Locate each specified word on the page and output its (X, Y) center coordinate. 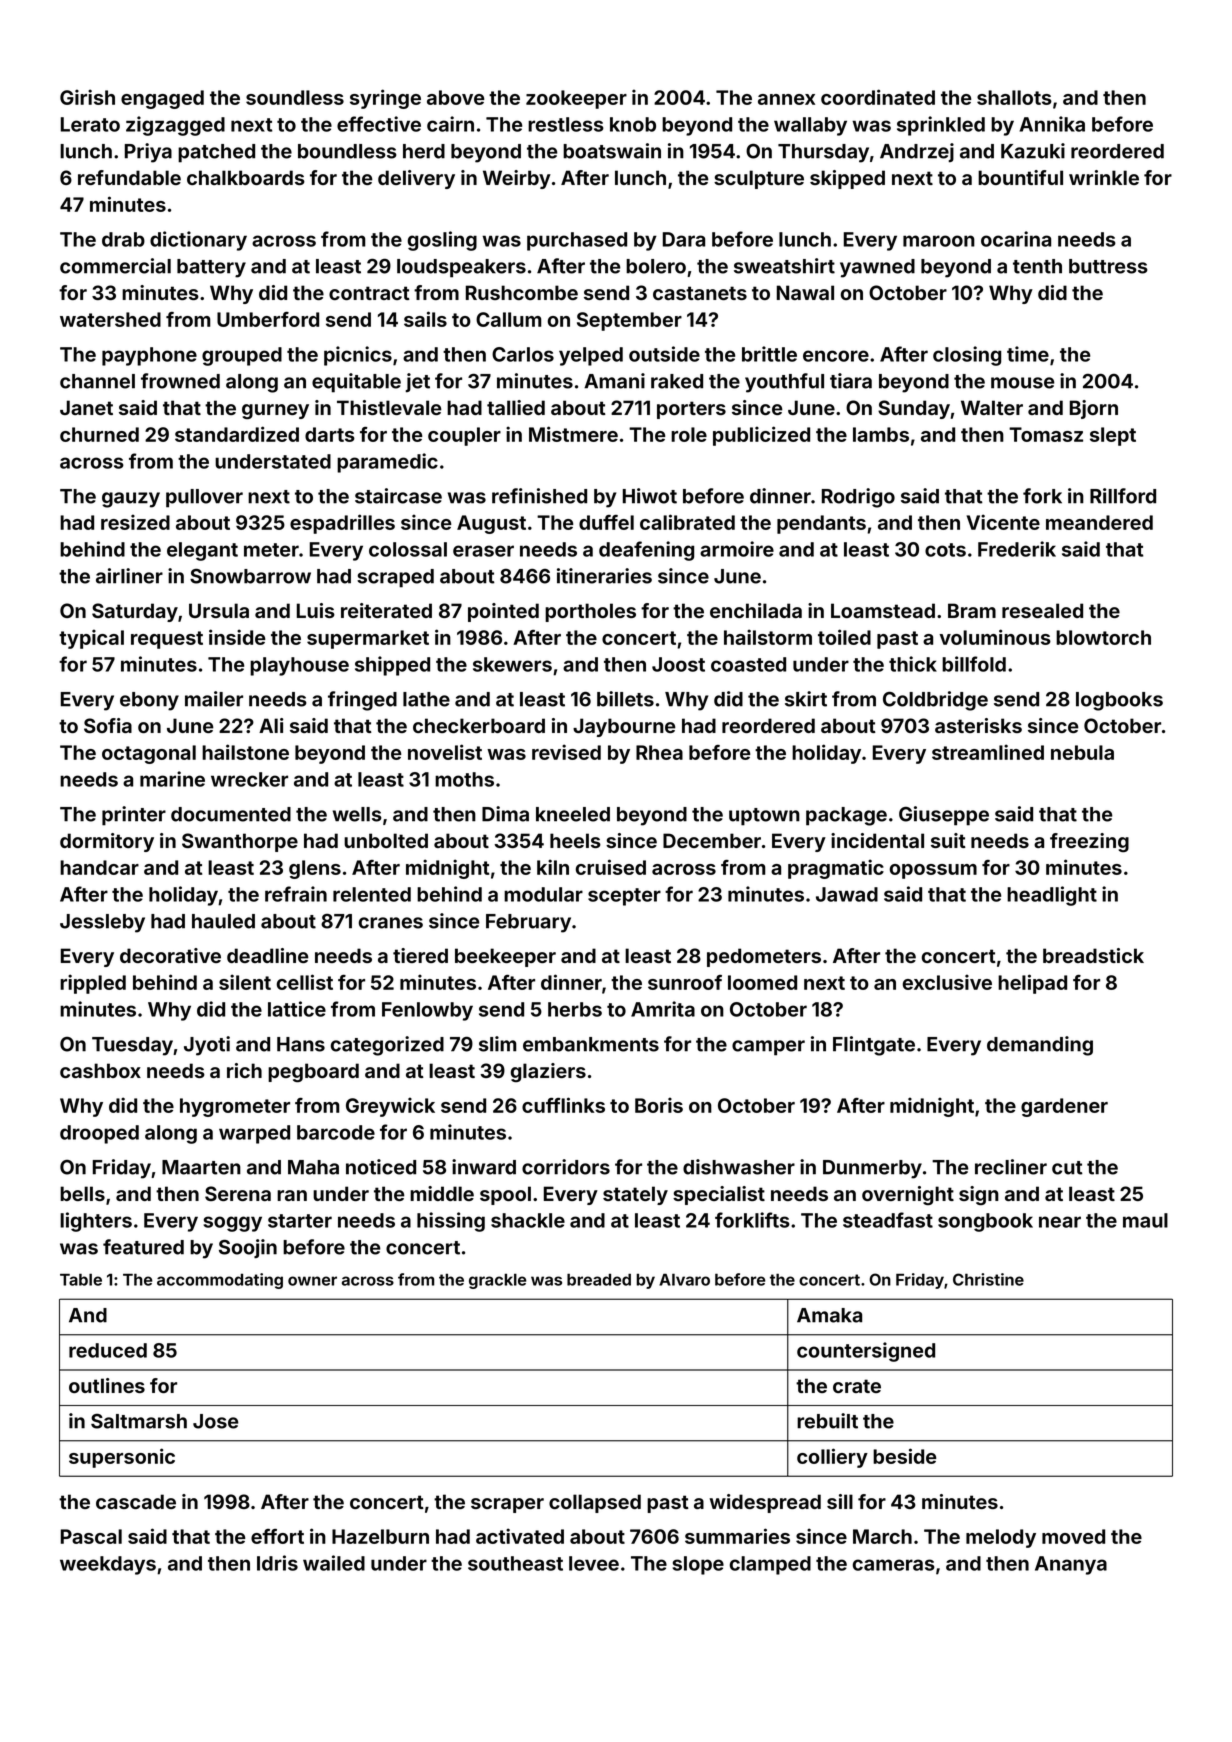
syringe (385, 99)
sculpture (759, 179)
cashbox (100, 1070)
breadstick (1093, 955)
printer (134, 816)
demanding (1040, 1046)
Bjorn (1094, 409)
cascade (136, 1501)
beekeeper (505, 957)
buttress (1108, 266)
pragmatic (836, 869)
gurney (275, 411)
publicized (761, 436)
